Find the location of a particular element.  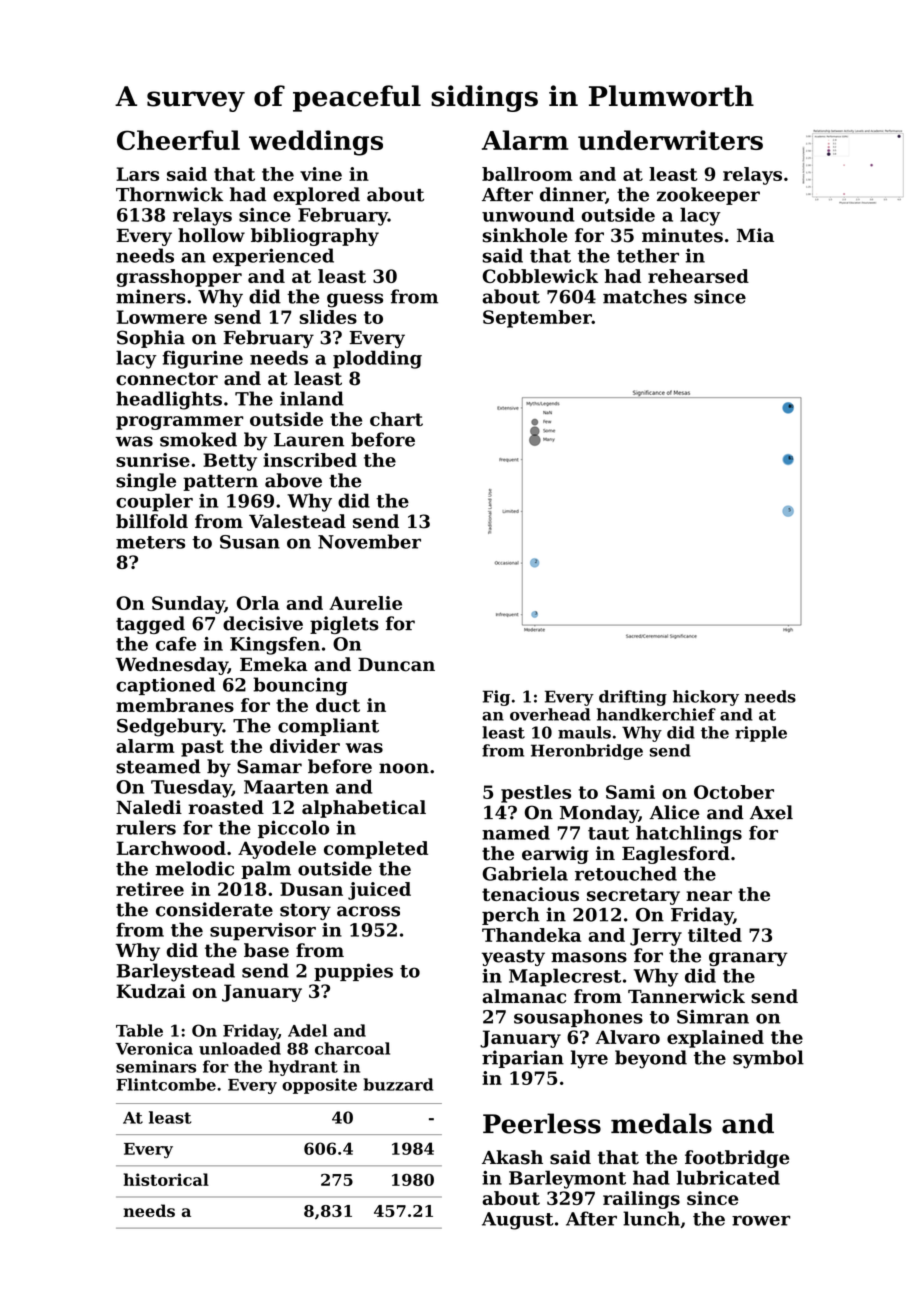

matches is located at coordinates (645, 296).
